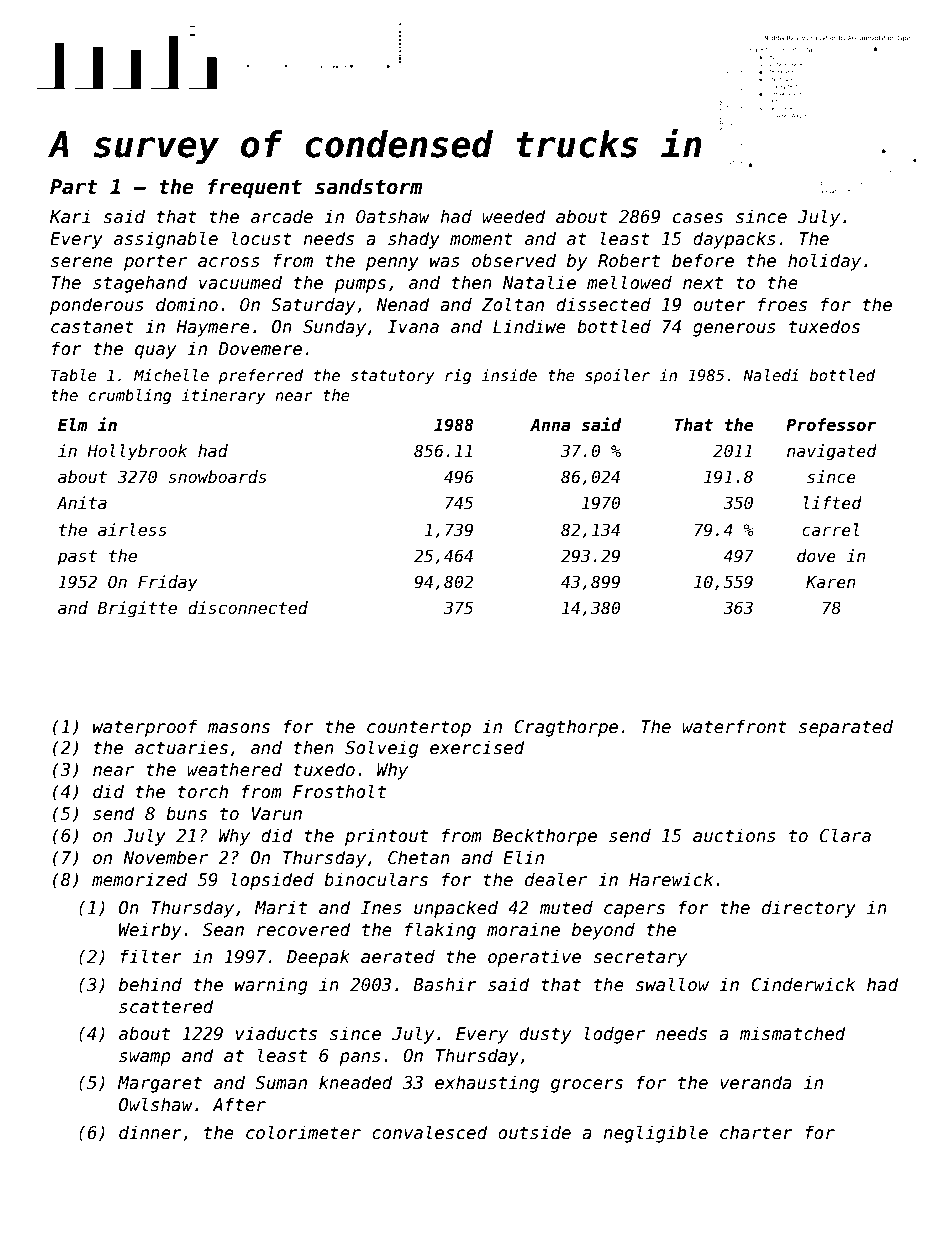 The width and height of the page is (952, 1233). What do you see at coordinates (139, 879) in the page?
I see `memorized` at bounding box center [139, 879].
